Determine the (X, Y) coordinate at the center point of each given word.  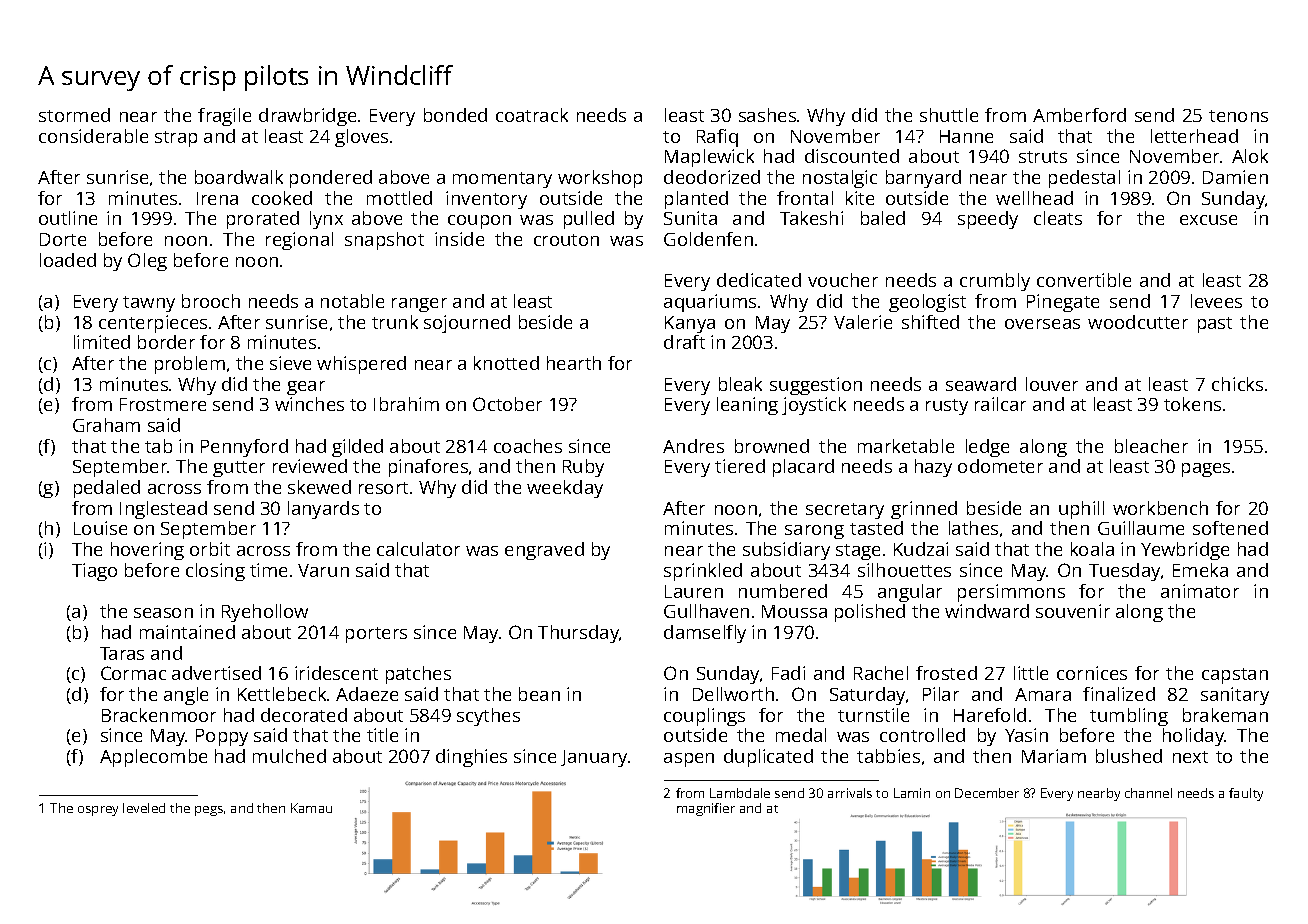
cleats (1058, 218)
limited (102, 342)
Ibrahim (406, 404)
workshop (600, 179)
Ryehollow (265, 613)
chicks (1237, 384)
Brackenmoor (159, 715)
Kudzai (921, 549)
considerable (93, 136)
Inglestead (163, 510)
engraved (544, 551)
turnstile (873, 715)
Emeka (1200, 570)
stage (858, 552)
